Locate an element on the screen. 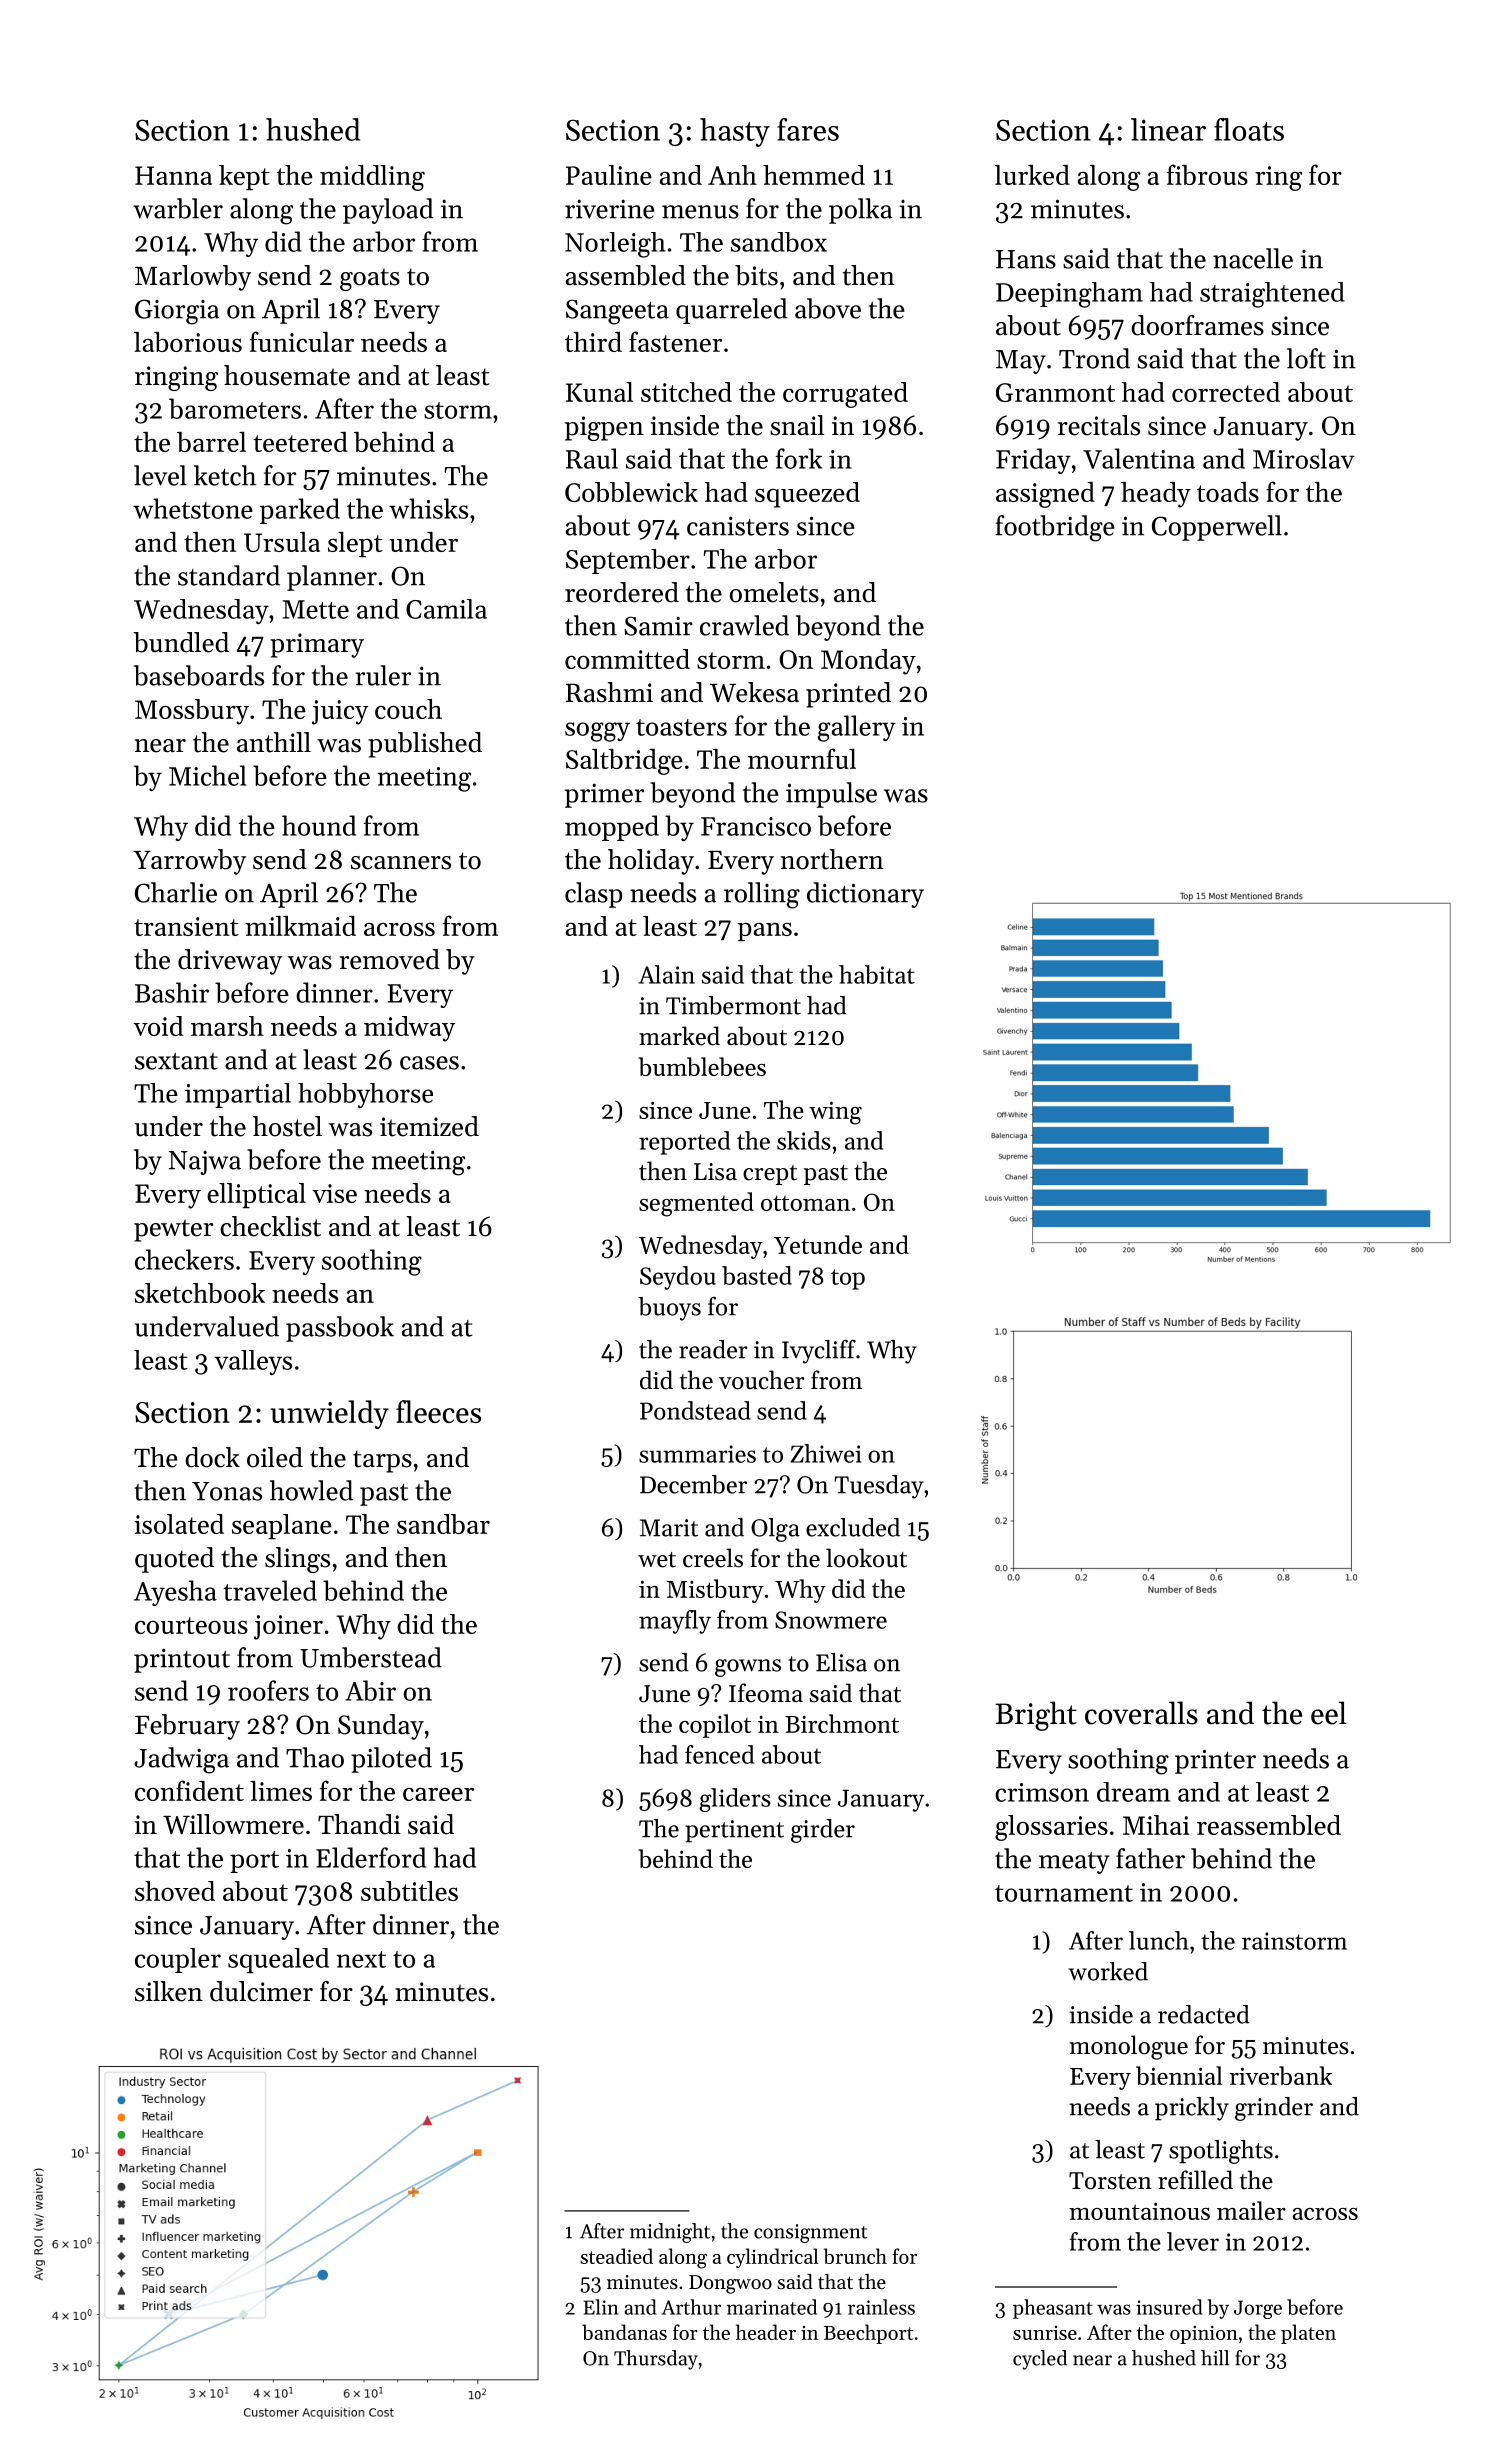 Image resolution: width=1496 pixels, height=2464 pixels. assigned is located at coordinates (1045, 495).
